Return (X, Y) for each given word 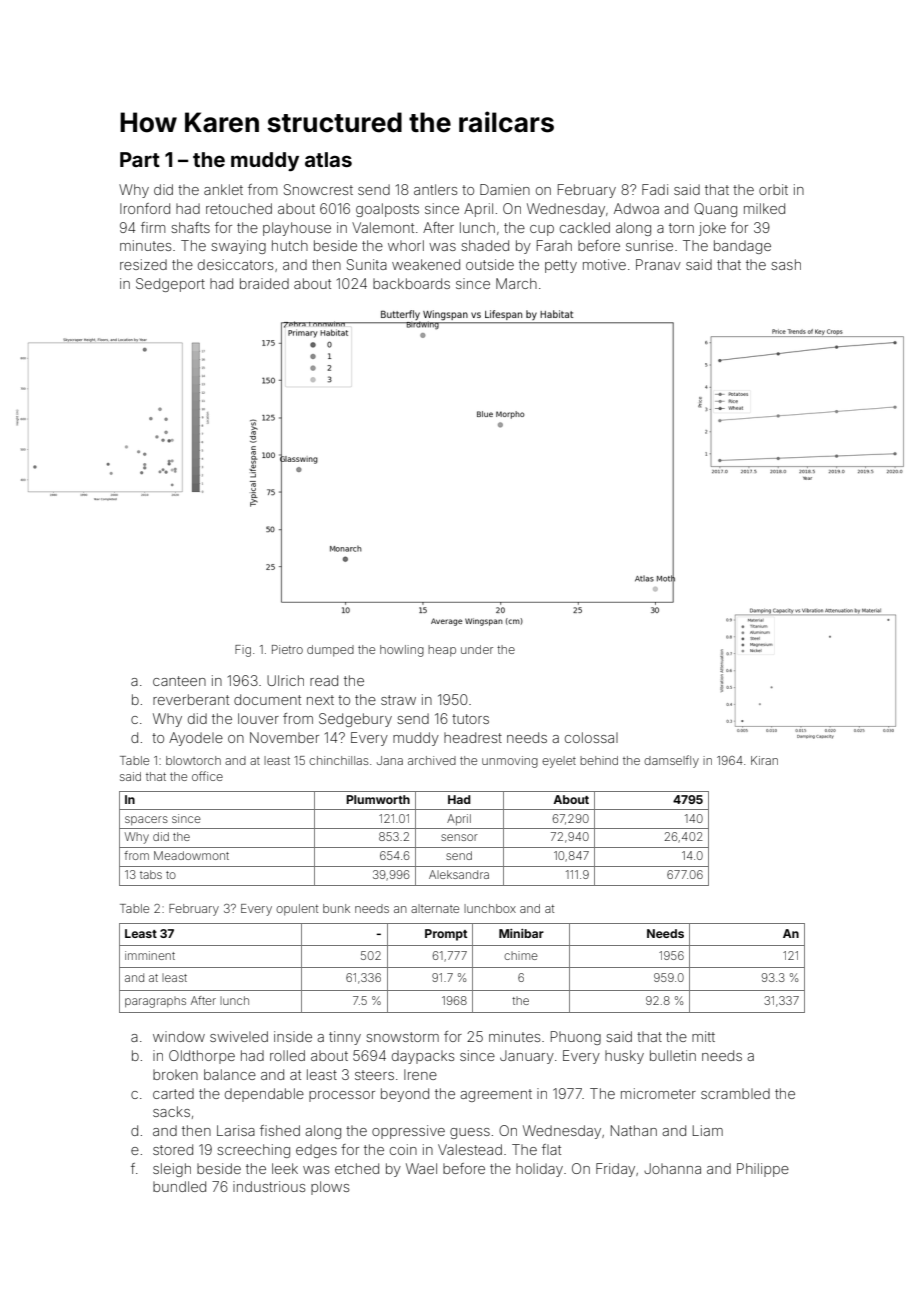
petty (561, 266)
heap (442, 651)
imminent (150, 955)
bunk (336, 908)
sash (786, 264)
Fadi (655, 189)
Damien (505, 189)
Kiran (764, 760)
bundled (179, 1186)
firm (153, 227)
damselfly (671, 761)
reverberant (191, 699)
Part (140, 159)
